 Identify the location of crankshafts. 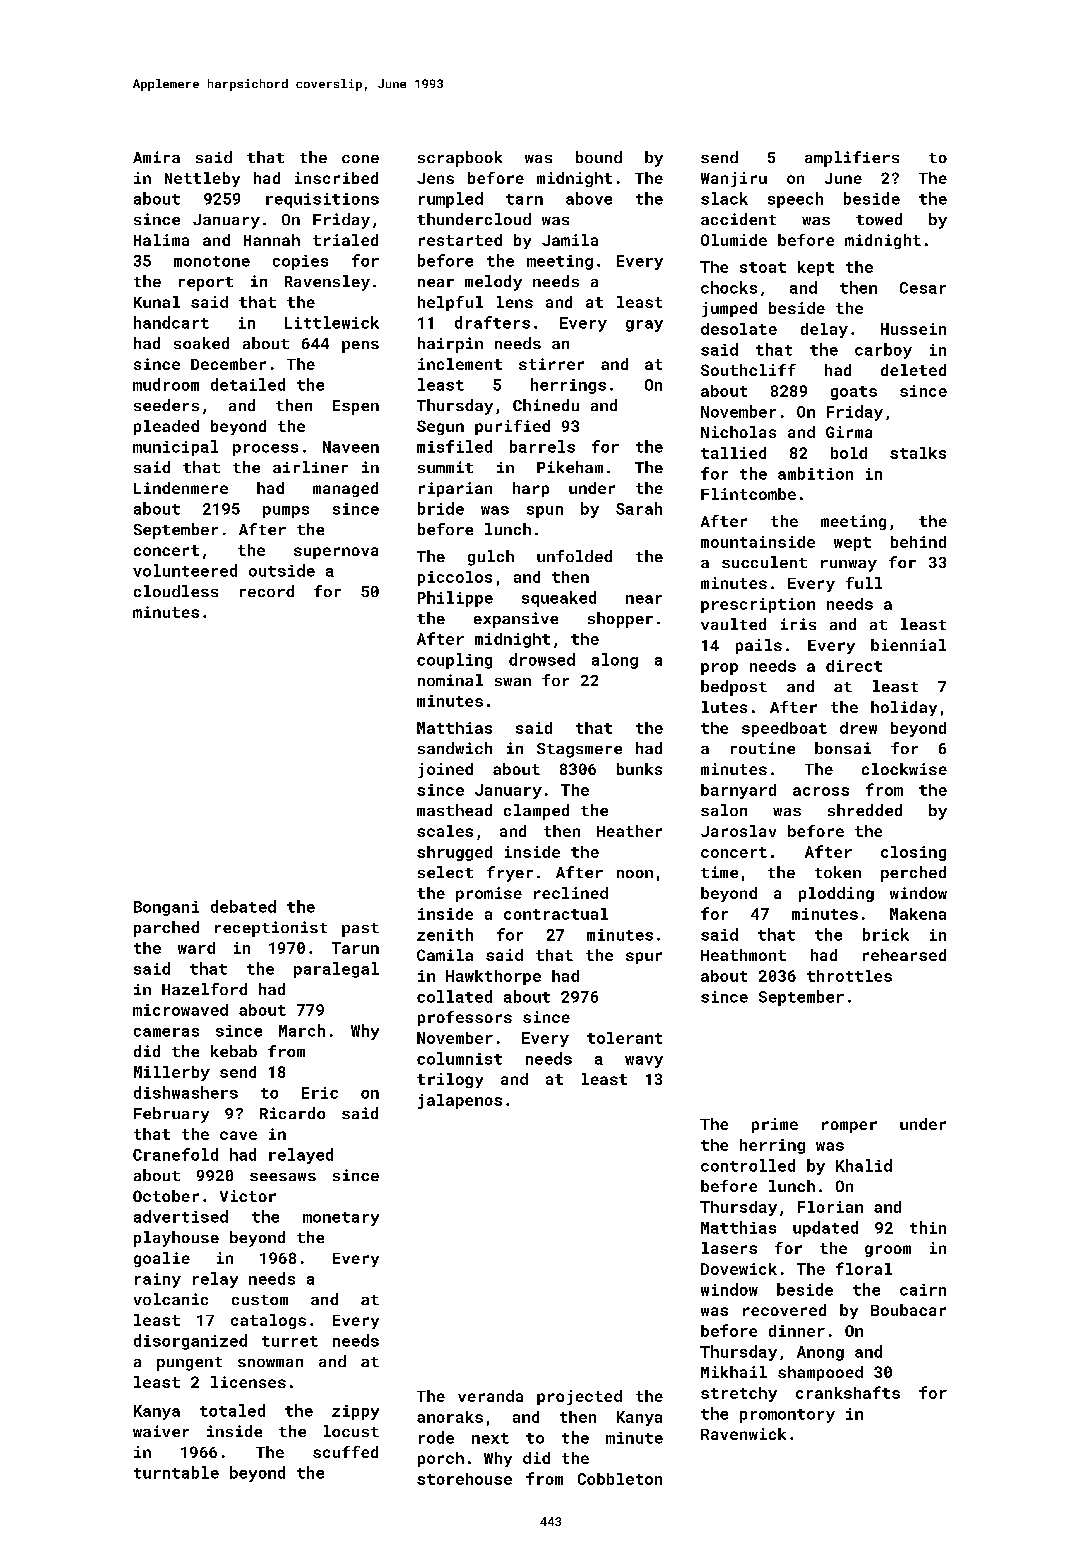
(848, 1392).
